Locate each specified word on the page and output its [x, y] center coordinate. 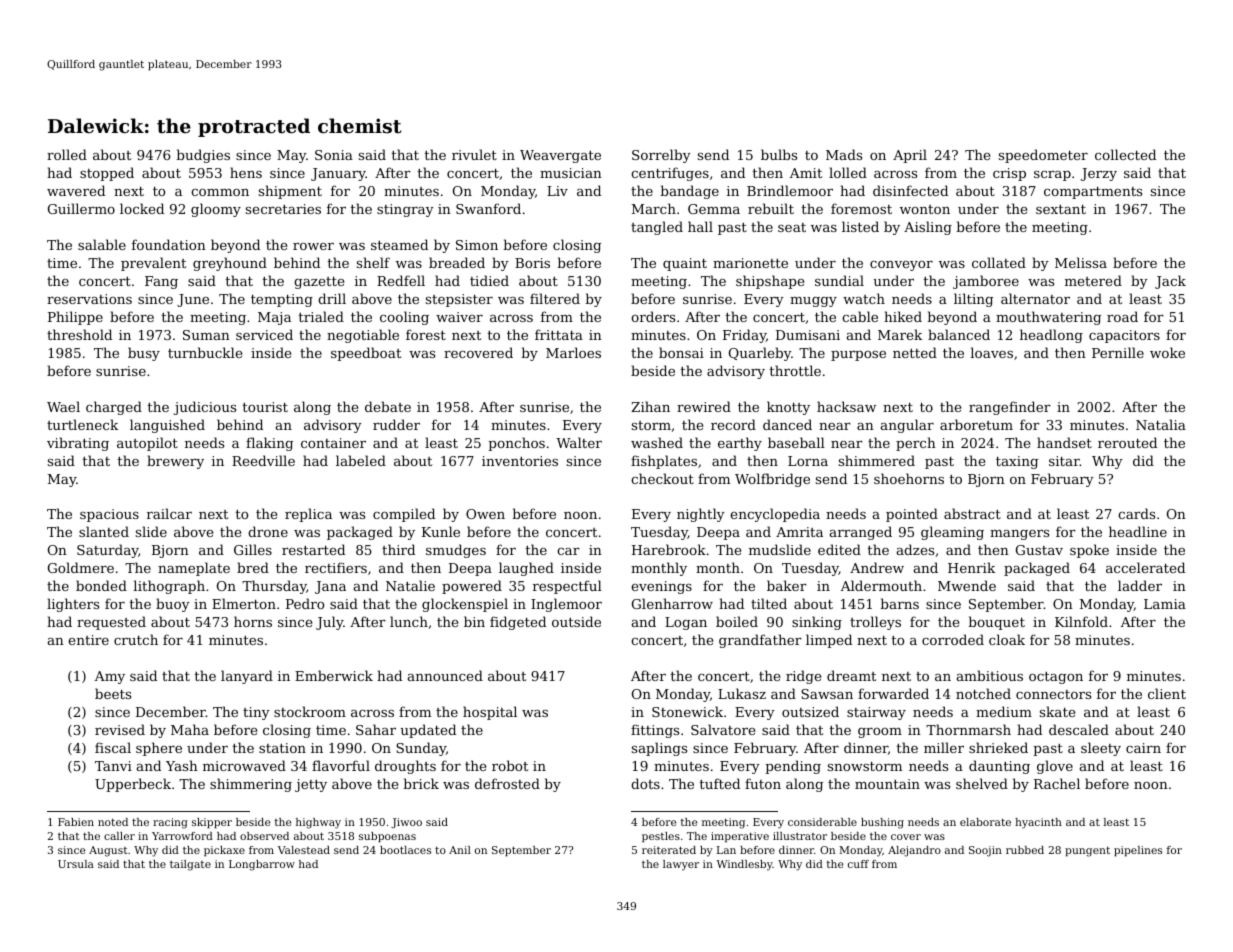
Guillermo [81, 208]
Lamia [1165, 604]
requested [111, 623]
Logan [686, 623]
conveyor [901, 266]
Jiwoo [406, 823]
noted [113, 822]
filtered [555, 298]
